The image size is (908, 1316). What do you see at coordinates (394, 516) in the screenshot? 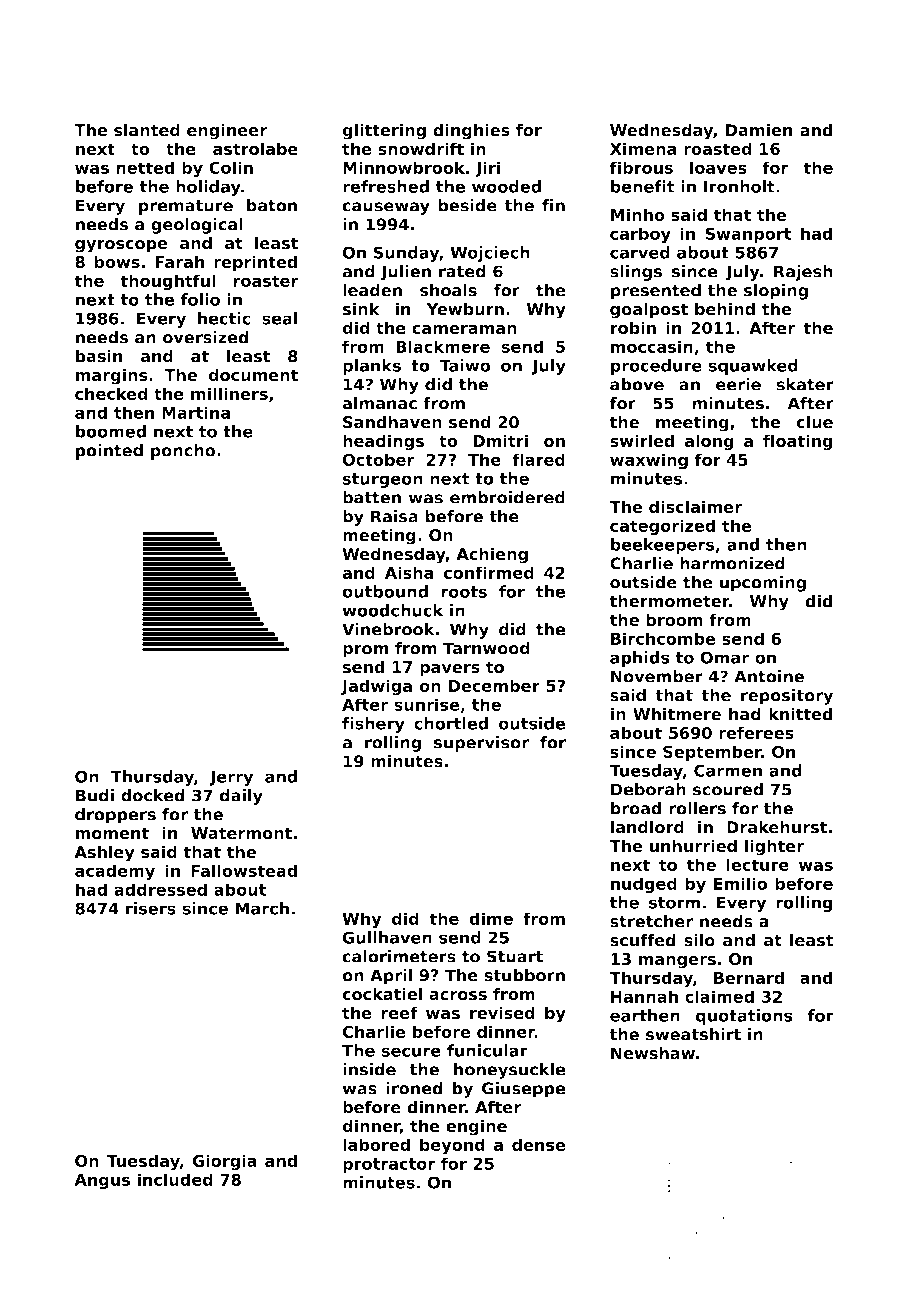
I see `Raisa` at bounding box center [394, 516].
